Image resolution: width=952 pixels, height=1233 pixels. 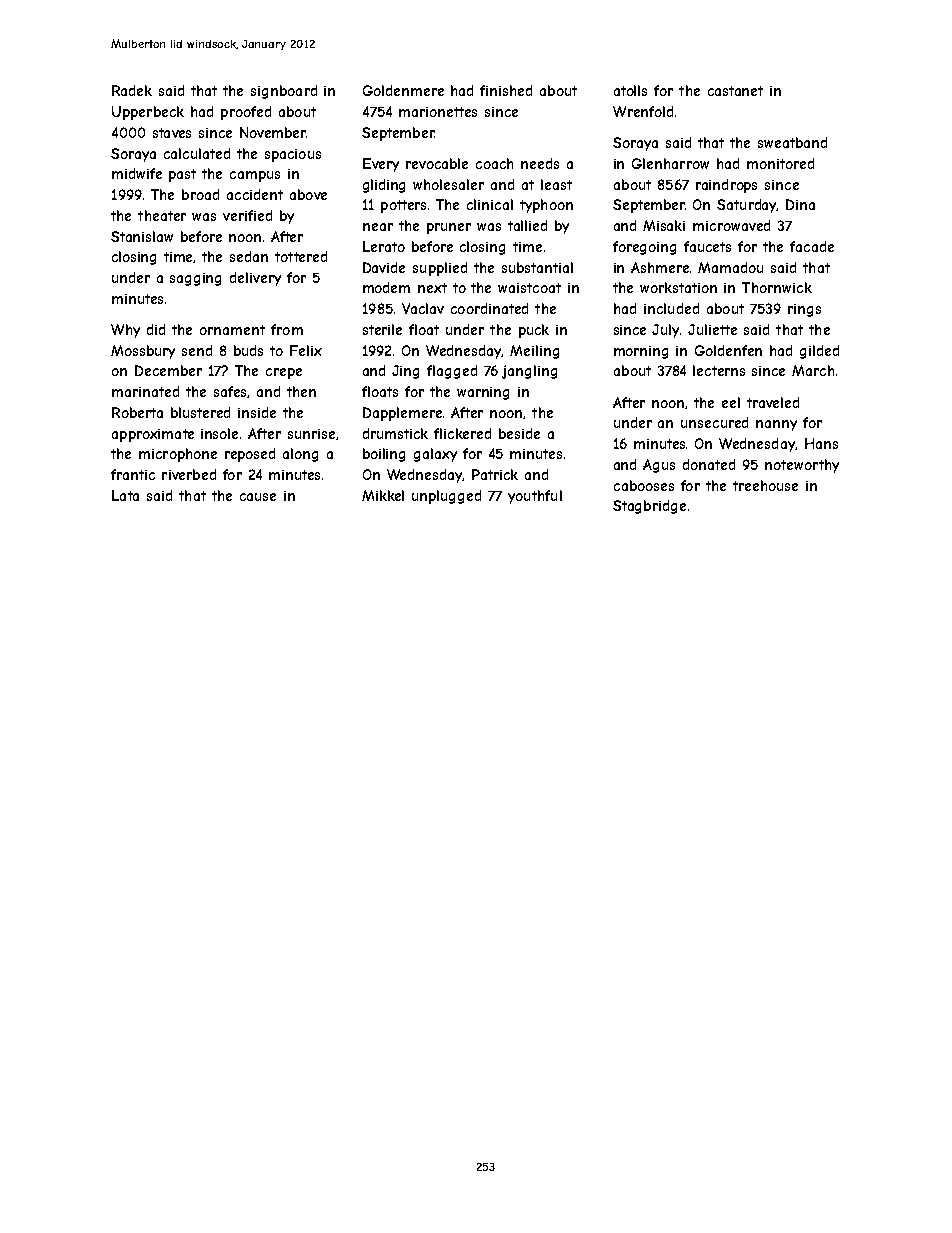 I want to click on from, so click(x=287, y=329).
